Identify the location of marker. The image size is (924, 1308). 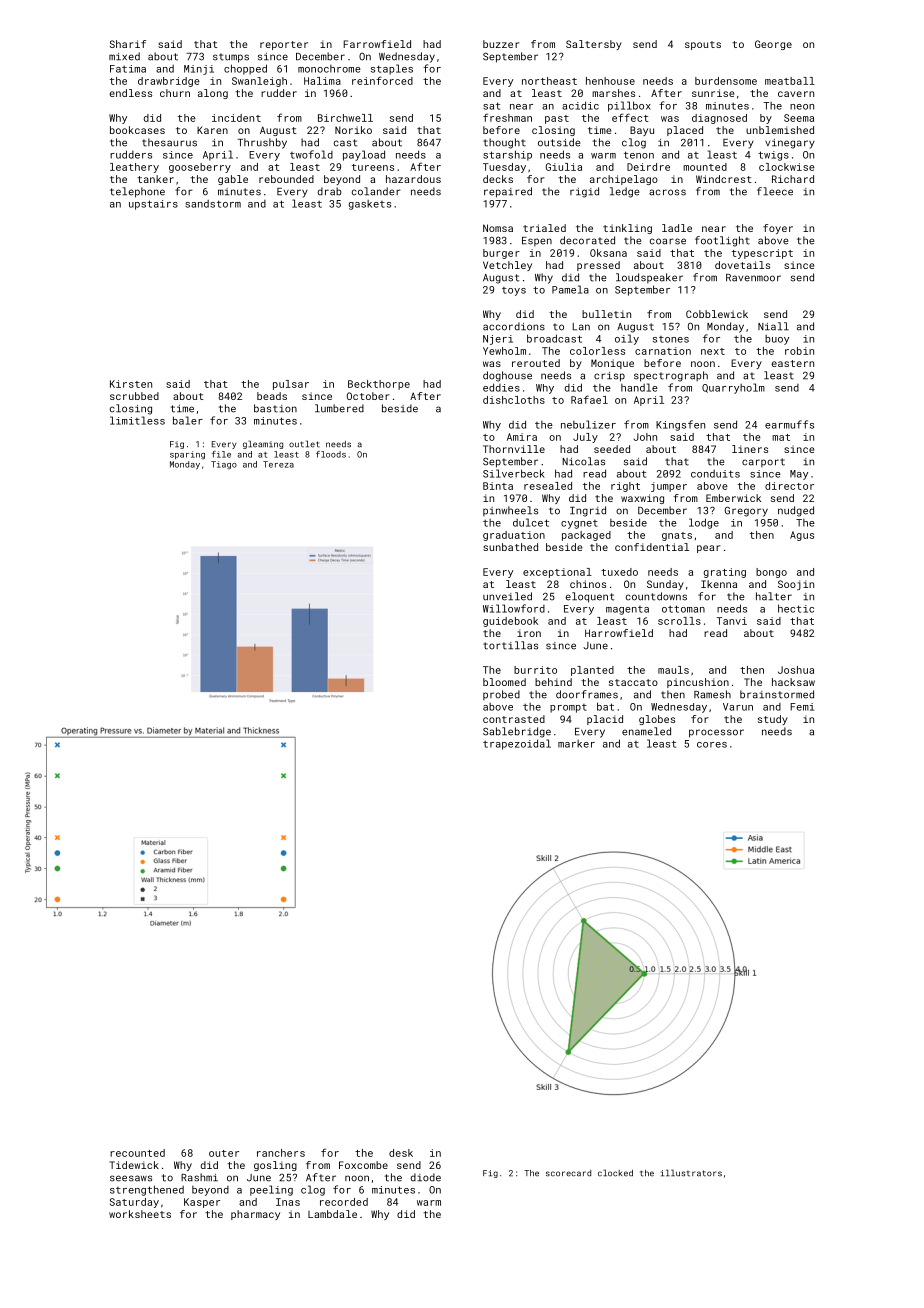
(576, 744).
